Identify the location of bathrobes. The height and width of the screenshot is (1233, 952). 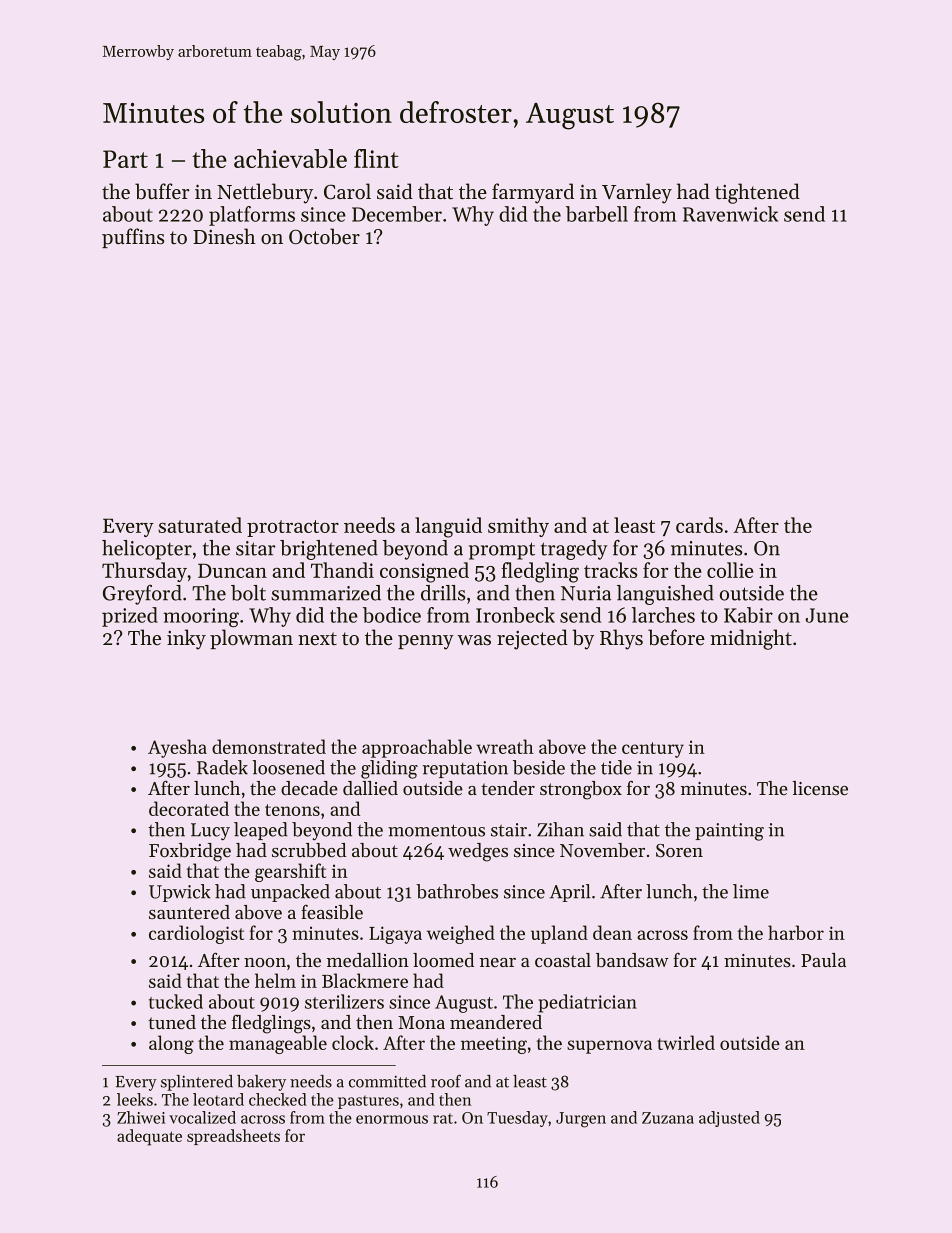
(457, 891).
